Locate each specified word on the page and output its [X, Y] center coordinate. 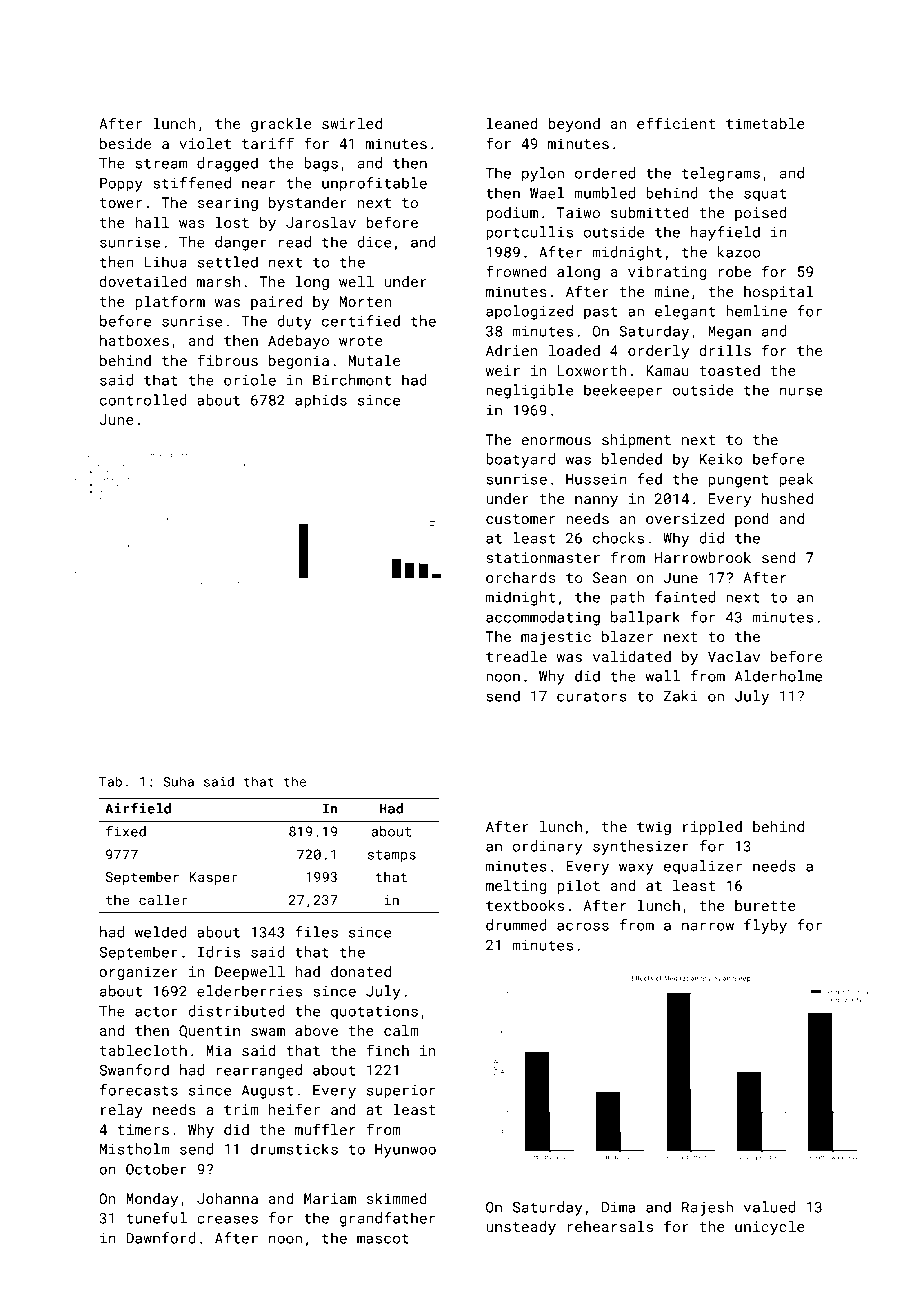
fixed [126, 831]
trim [241, 1109]
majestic [556, 638]
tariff [268, 143]
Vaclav [734, 656]
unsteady [521, 1228]
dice [374, 242]
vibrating [667, 273]
